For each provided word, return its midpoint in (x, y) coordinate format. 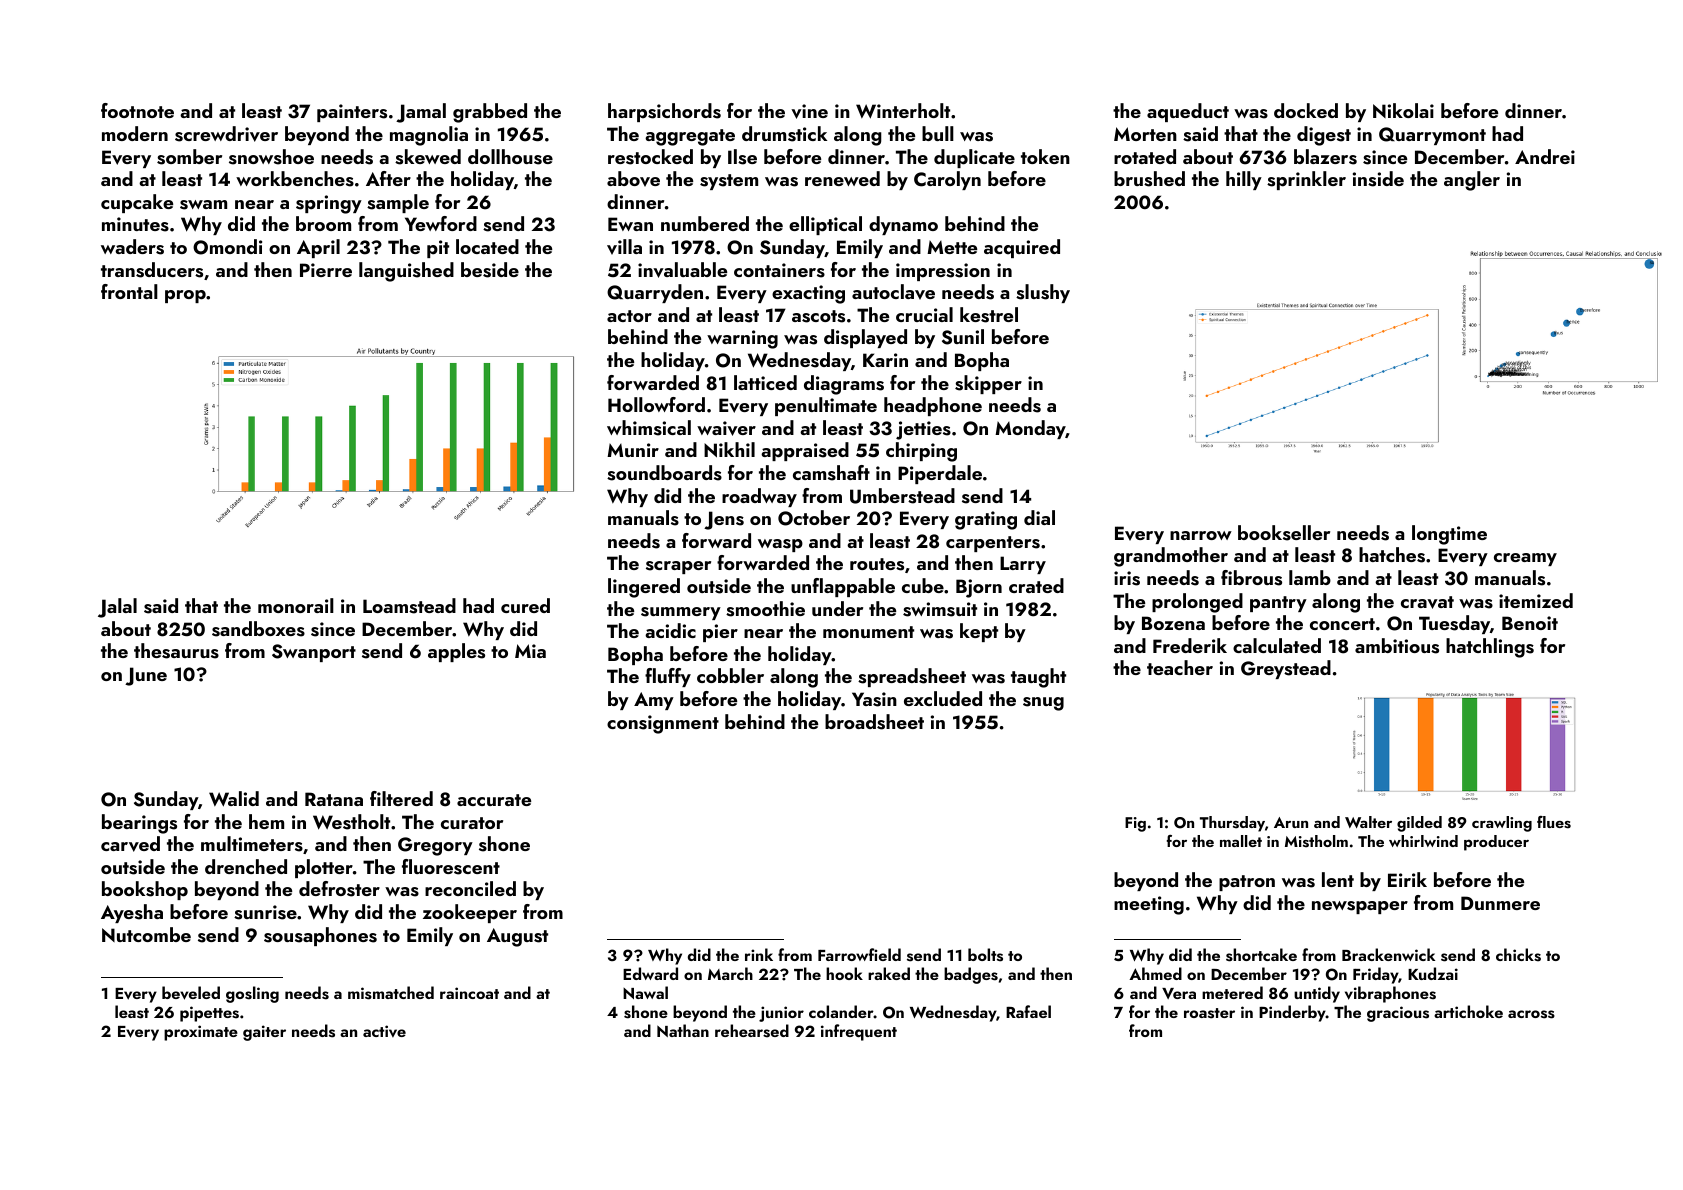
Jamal (421, 113)
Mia (530, 651)
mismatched (391, 993)
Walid (234, 799)
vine (809, 111)
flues (1554, 822)
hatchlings (1490, 648)
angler (1472, 181)
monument (868, 632)
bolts (985, 955)
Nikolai (1403, 110)
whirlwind (1423, 841)
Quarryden (655, 293)
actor (629, 316)
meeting (1149, 905)
